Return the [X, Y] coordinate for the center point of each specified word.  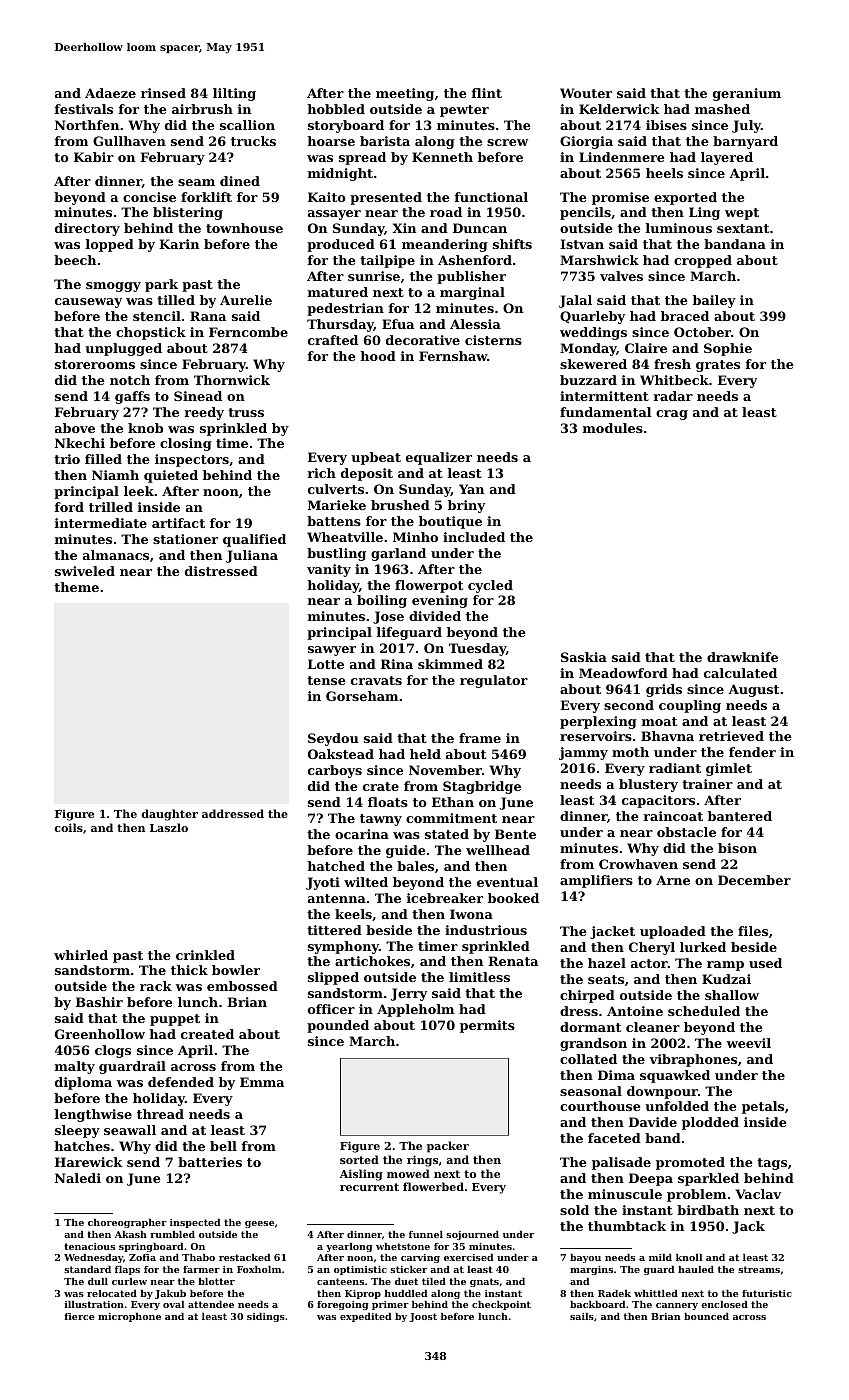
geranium [747, 94]
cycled [490, 586]
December [754, 880]
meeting [405, 94]
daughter [170, 815]
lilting [234, 94]
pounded [338, 1026]
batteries [210, 1162]
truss [246, 412]
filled [103, 459]
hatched [336, 866]
